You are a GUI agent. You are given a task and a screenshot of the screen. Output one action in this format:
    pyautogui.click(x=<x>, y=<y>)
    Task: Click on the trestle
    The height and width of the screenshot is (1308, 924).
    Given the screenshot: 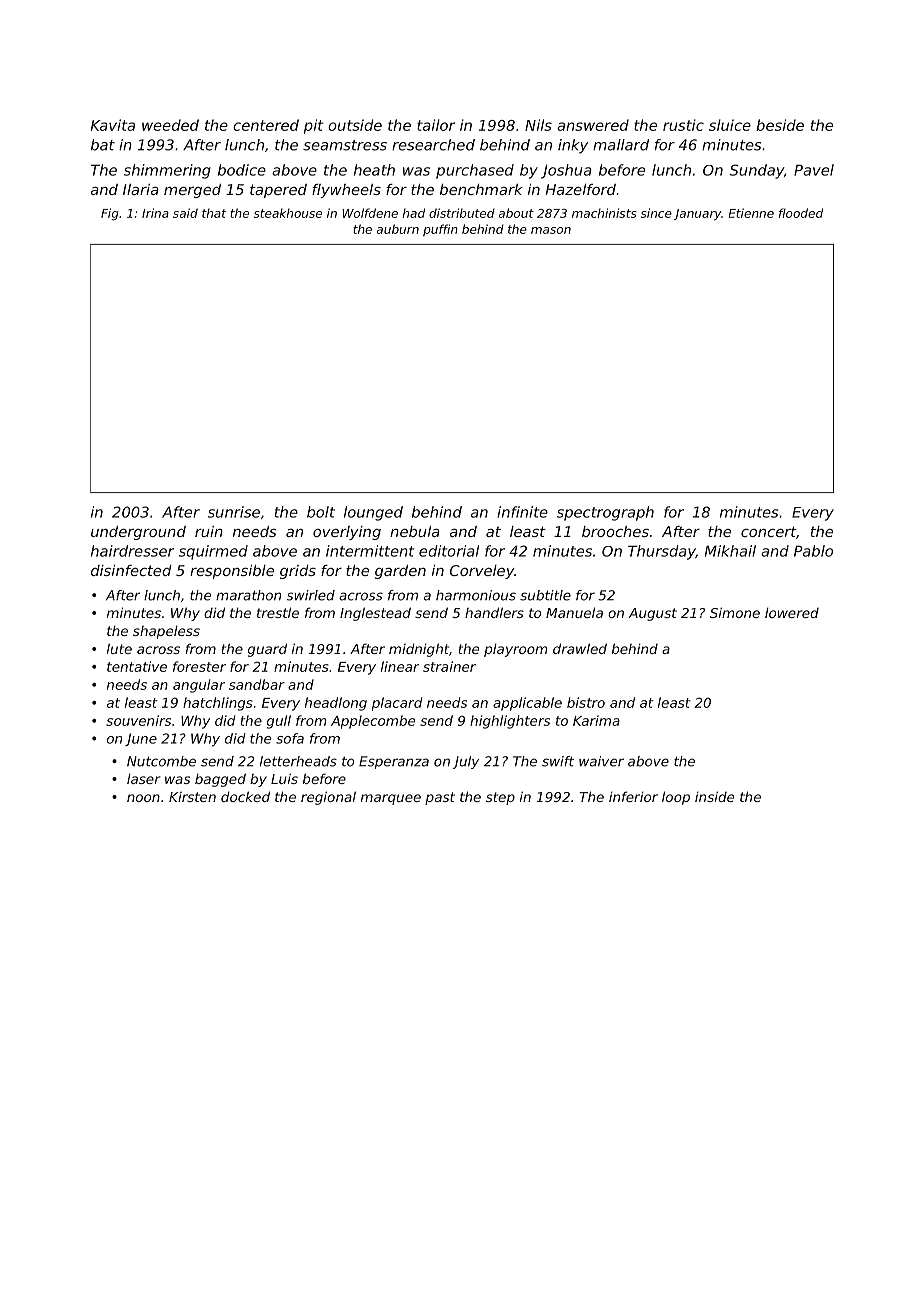 What is the action you would take?
    pyautogui.click(x=278, y=612)
